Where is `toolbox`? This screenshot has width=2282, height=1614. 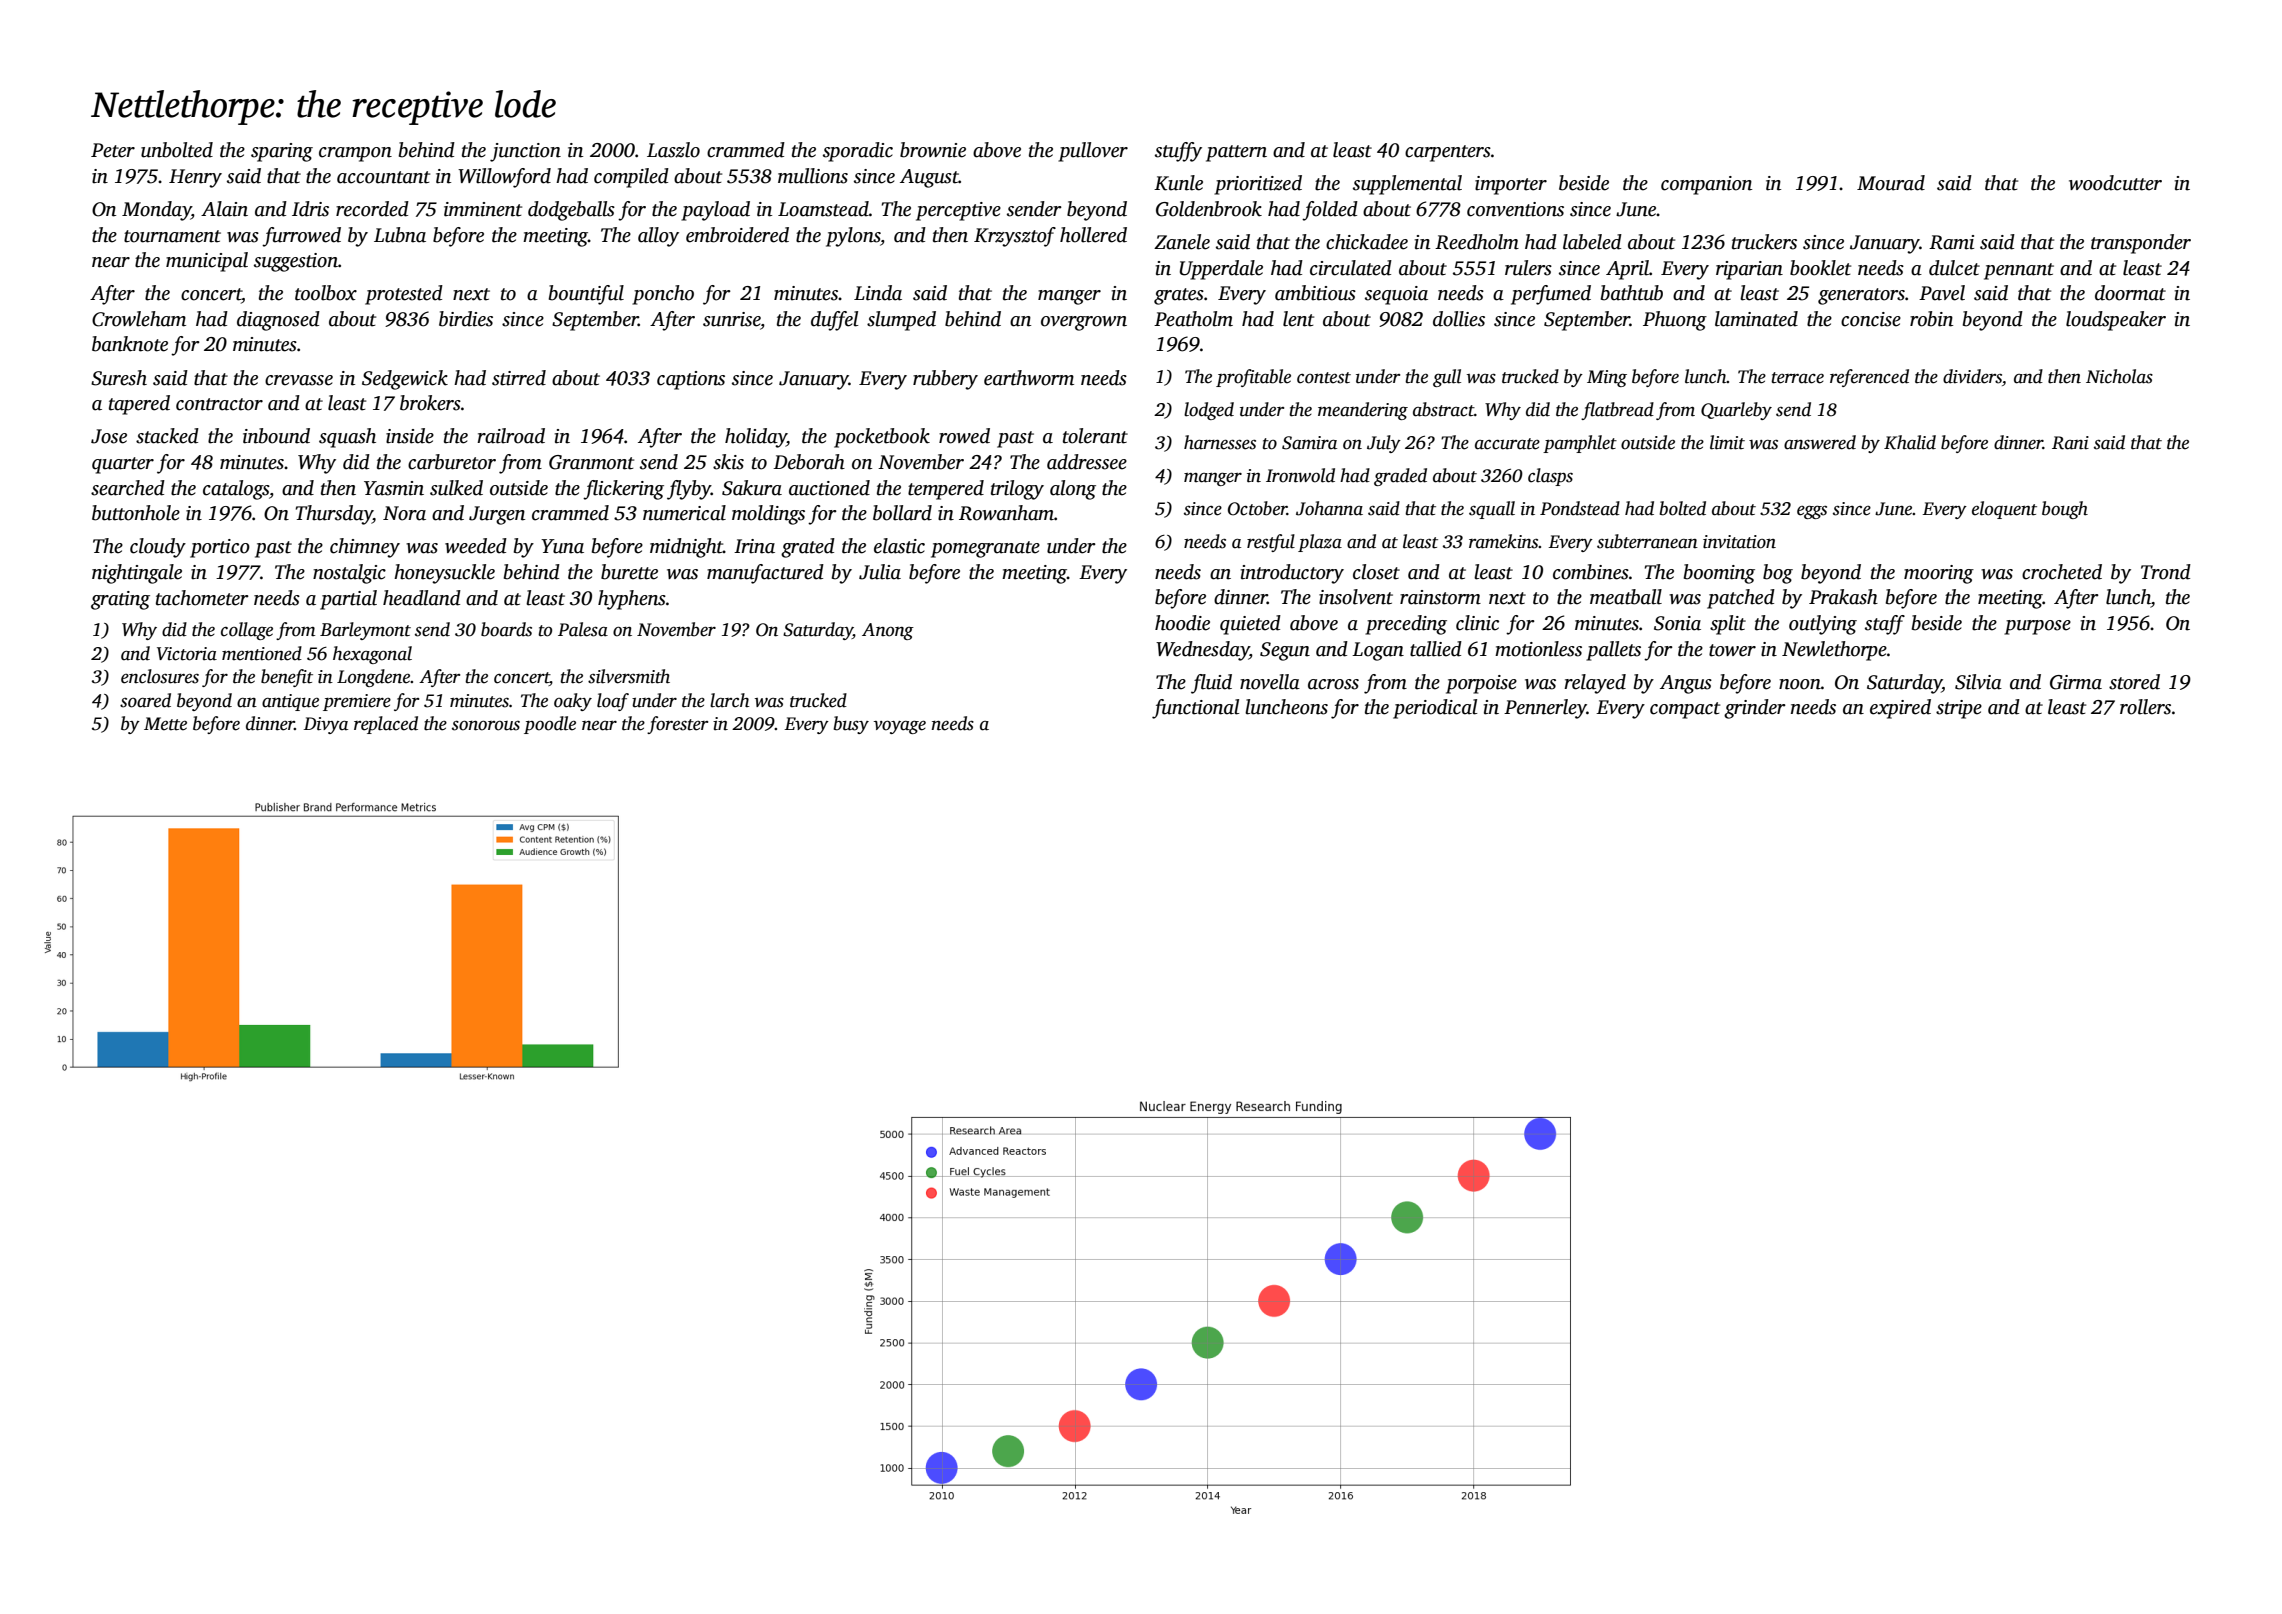
toolbox is located at coordinates (326, 293).
